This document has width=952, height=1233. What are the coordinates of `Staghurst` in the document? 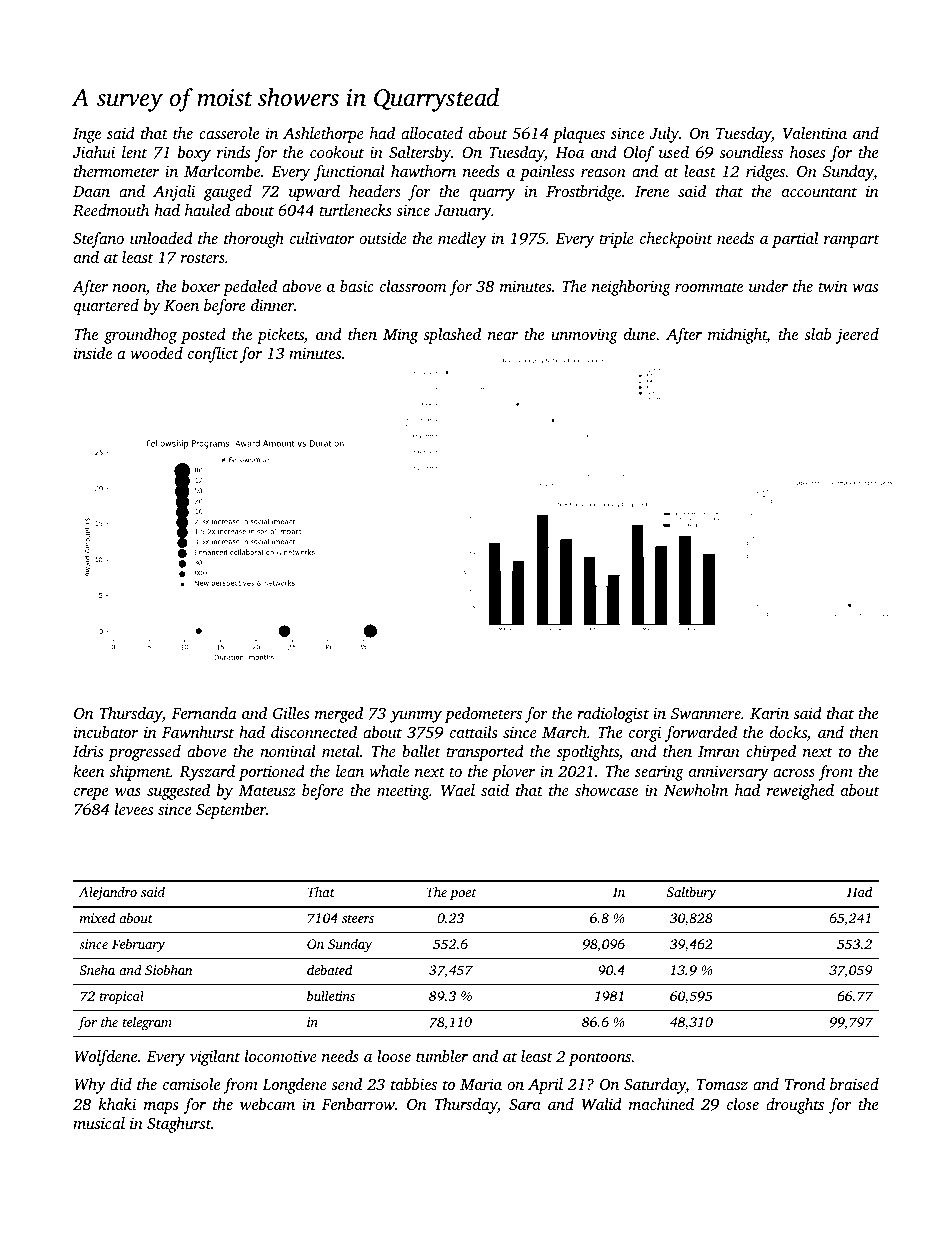 It's located at (179, 1125).
